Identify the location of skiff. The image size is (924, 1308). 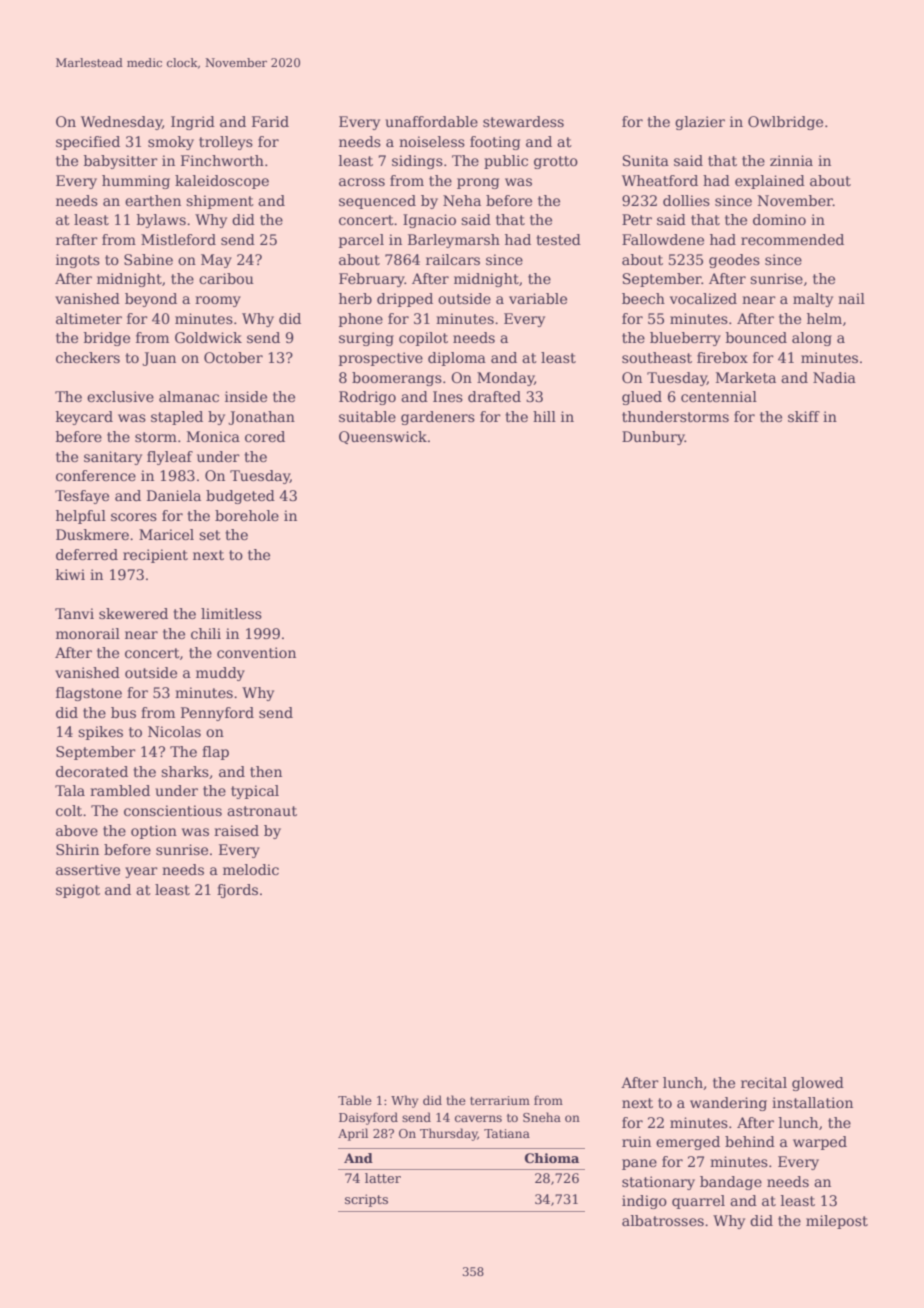
(804, 416).
